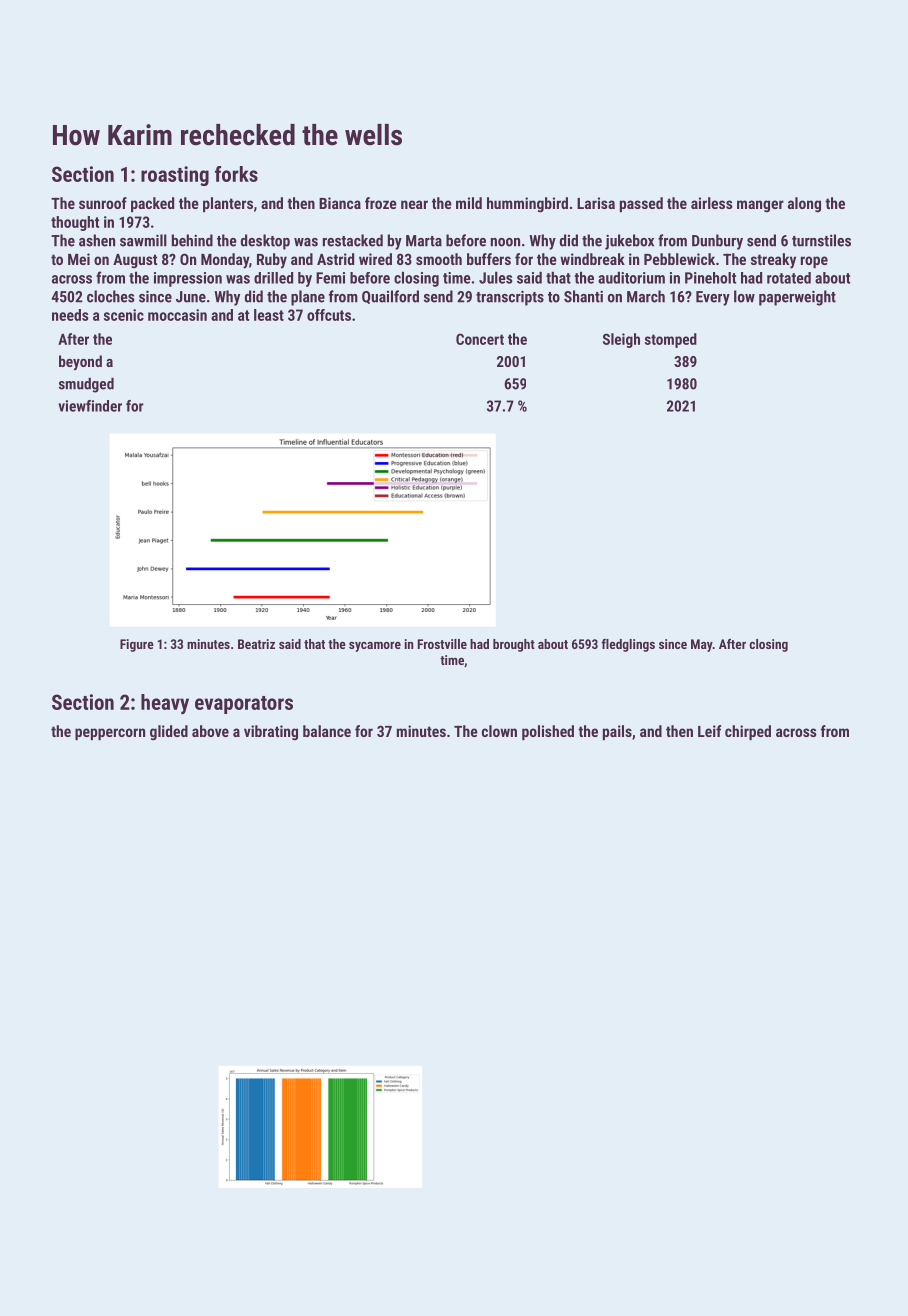 The height and width of the screenshot is (1316, 908). What do you see at coordinates (628, 645) in the screenshot?
I see `fledglings` at bounding box center [628, 645].
